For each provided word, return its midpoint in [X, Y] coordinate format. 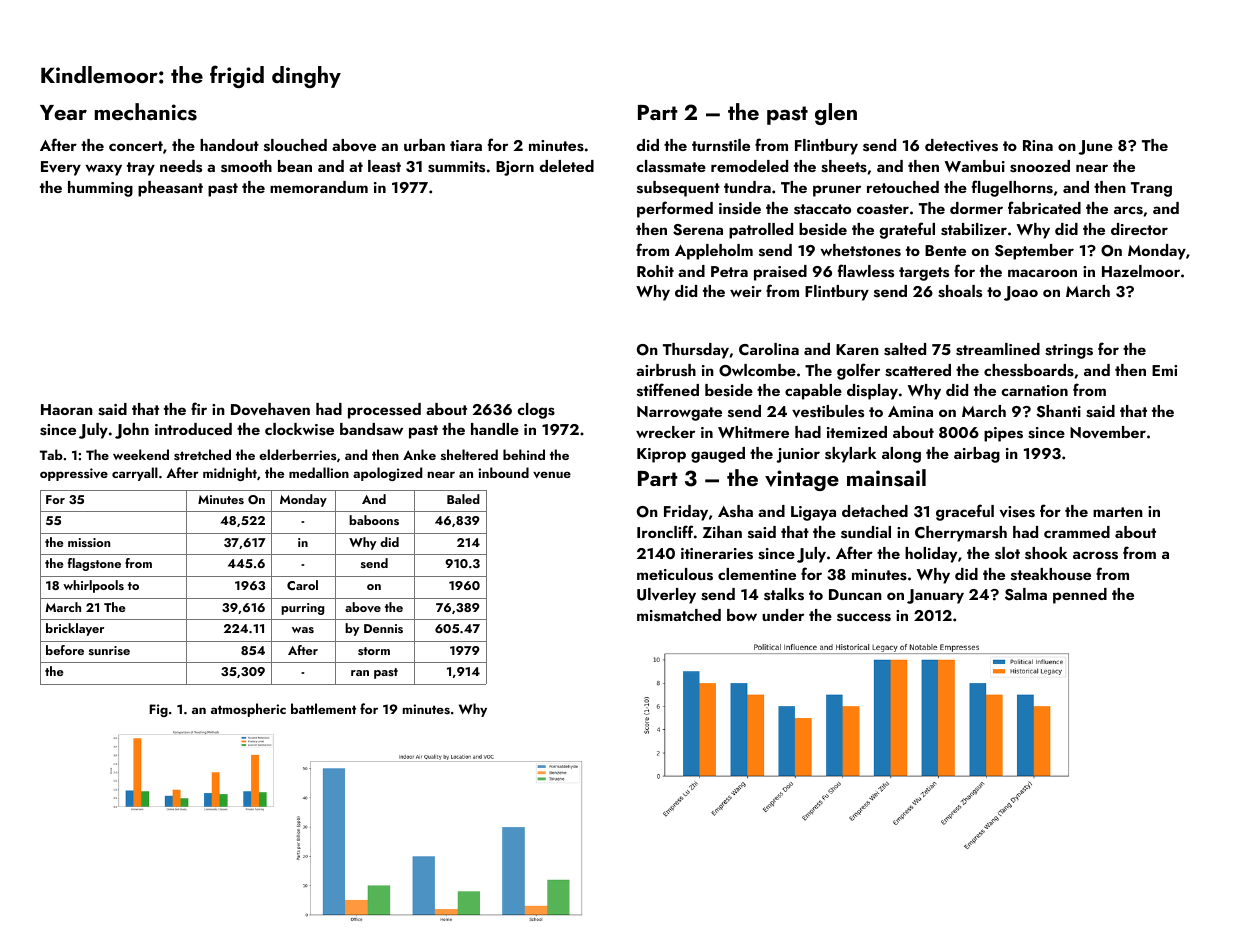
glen [836, 114]
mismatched [679, 615]
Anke [419, 454]
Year [63, 112]
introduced [193, 429]
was [303, 630]
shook [1046, 553]
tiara [466, 145]
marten [1118, 512]
